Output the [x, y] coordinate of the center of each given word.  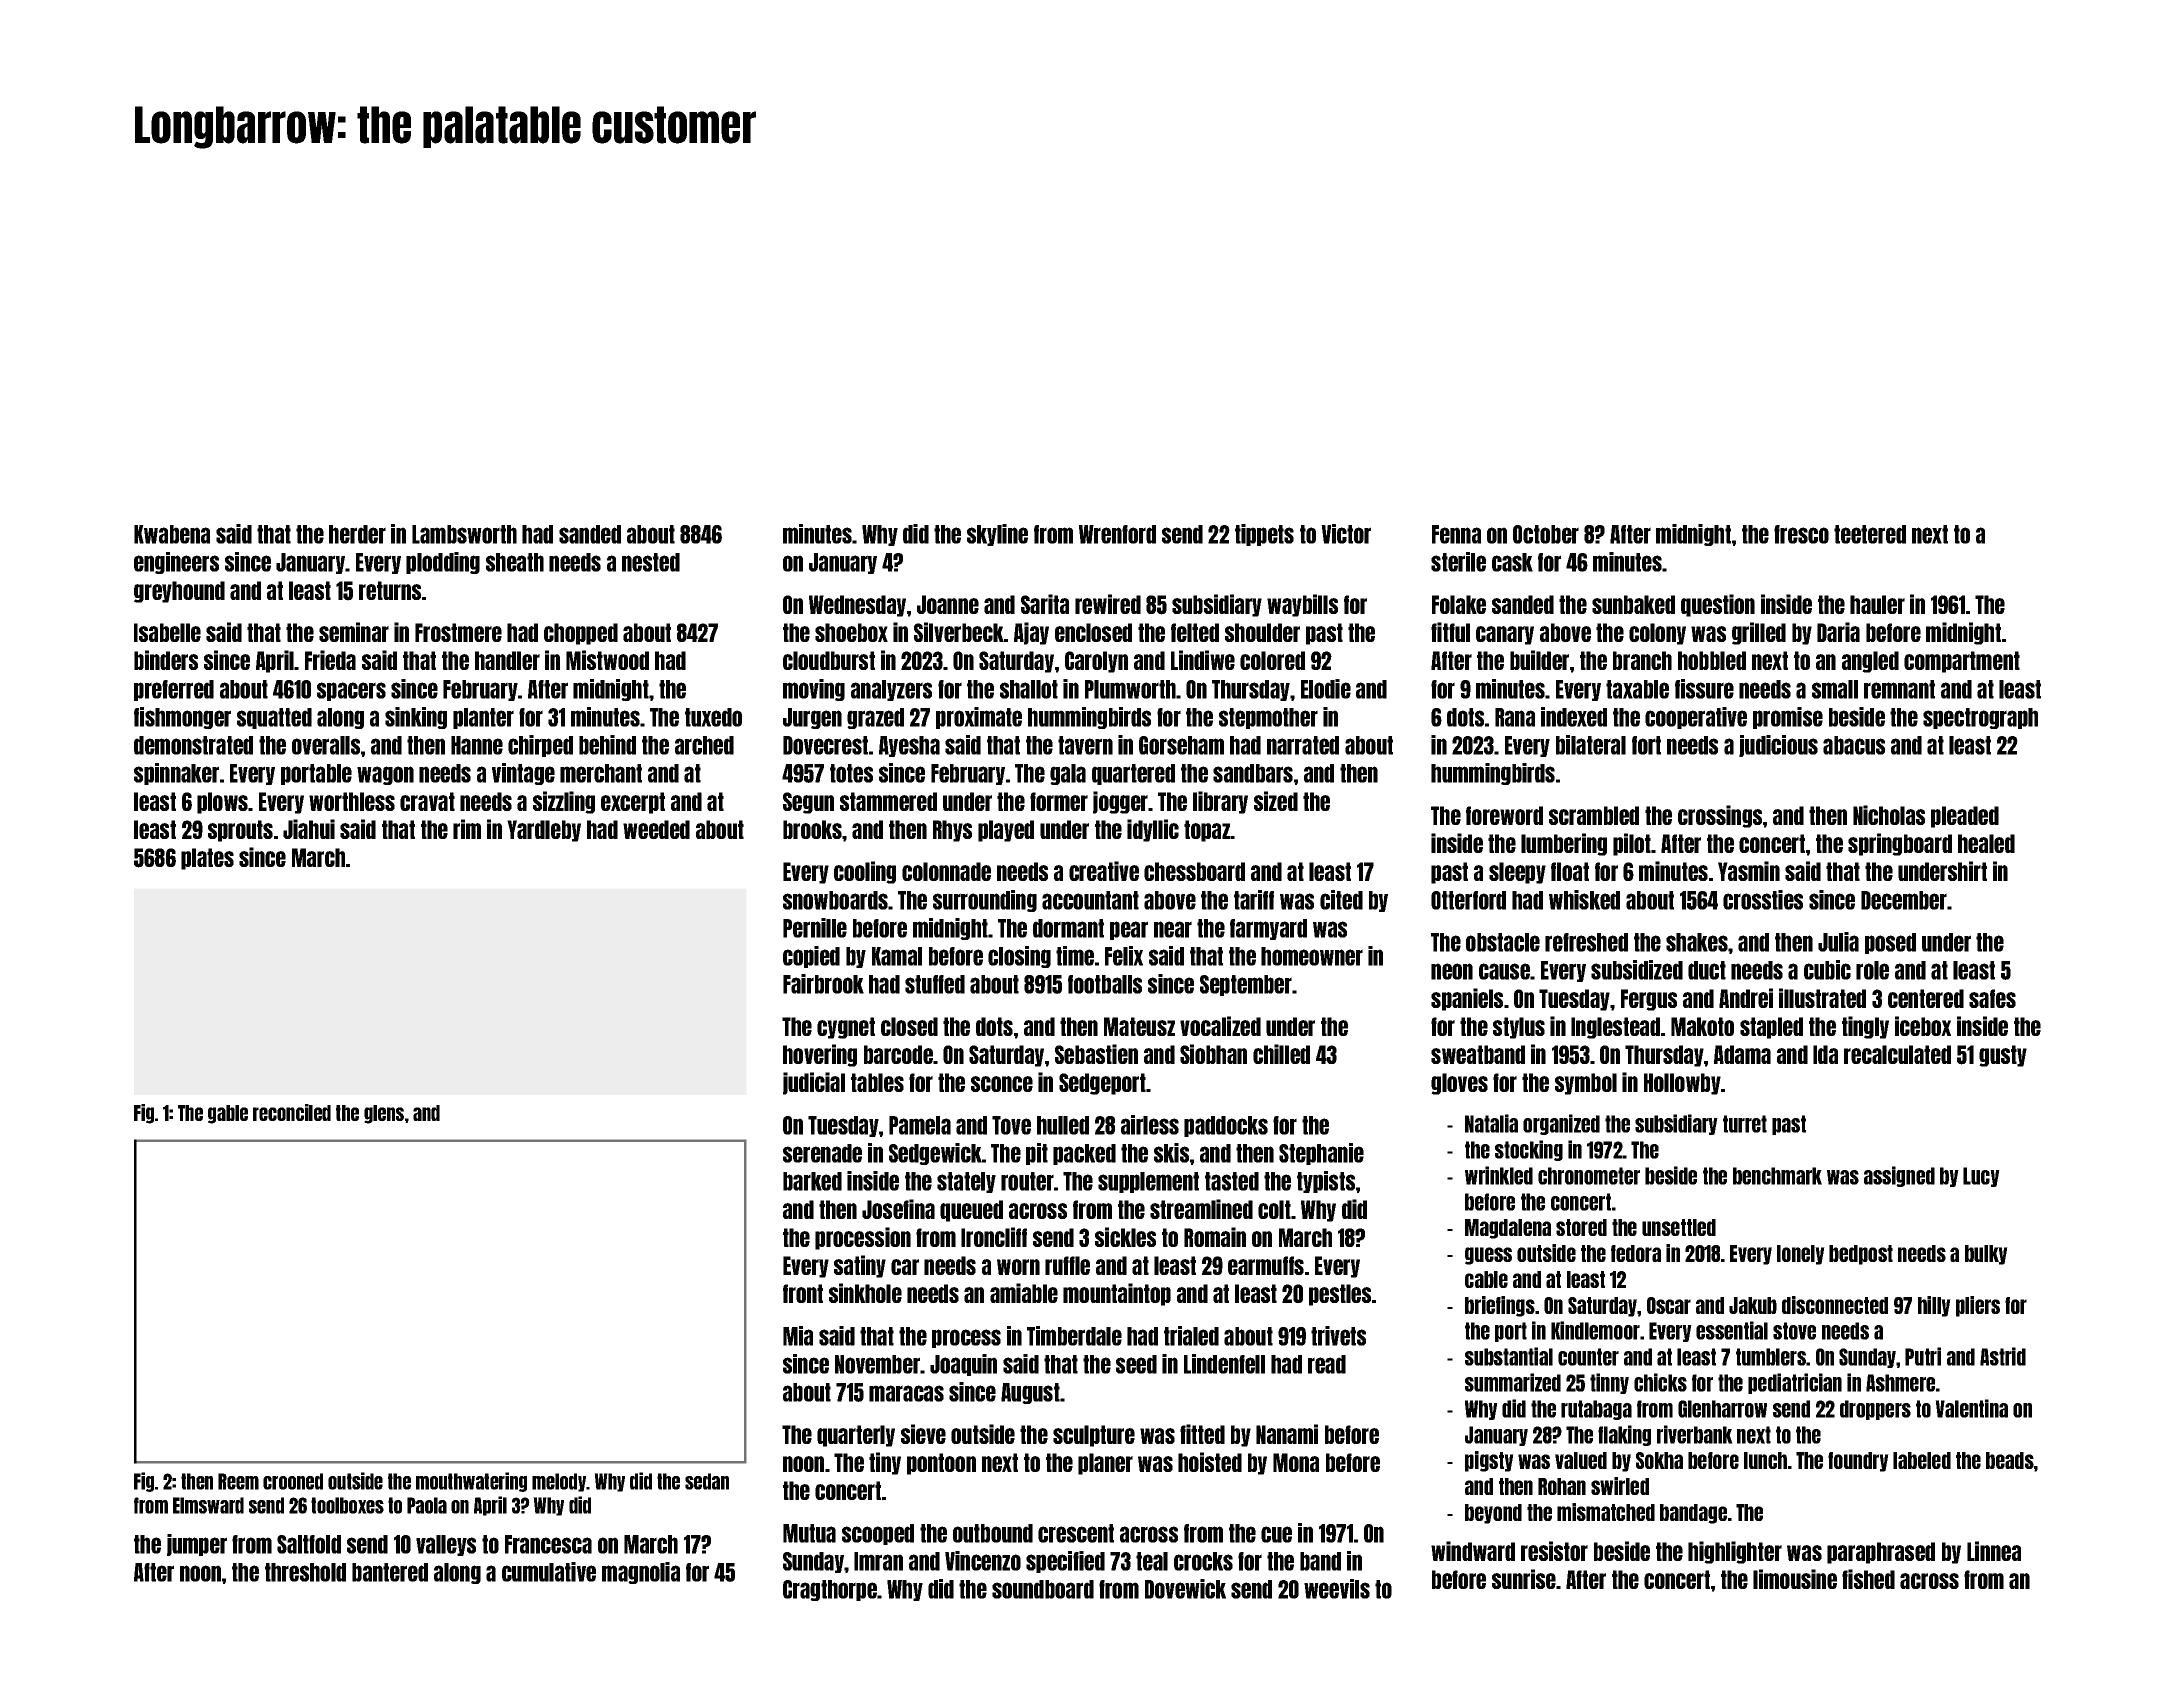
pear [1129, 930]
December [1904, 900]
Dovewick [1185, 1589]
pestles [1340, 1295]
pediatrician [1795, 1383]
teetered [1870, 534]
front [803, 1293]
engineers [176, 563]
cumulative [549, 1572]
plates [207, 859]
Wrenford [1117, 534]
